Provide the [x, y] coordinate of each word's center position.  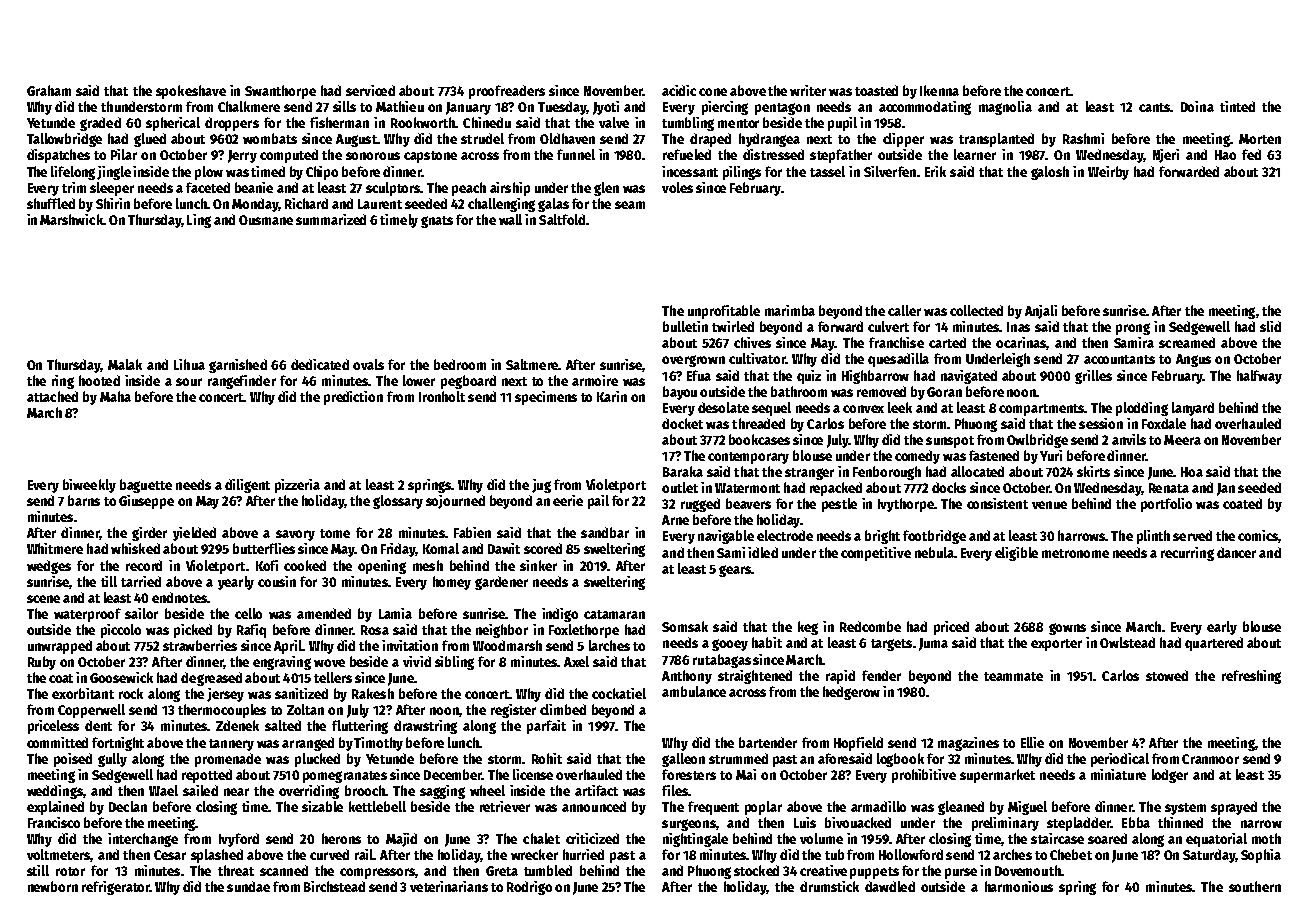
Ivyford [239, 840]
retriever [505, 806]
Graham [49, 90]
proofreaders [507, 92]
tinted [1237, 106]
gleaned [961, 808]
